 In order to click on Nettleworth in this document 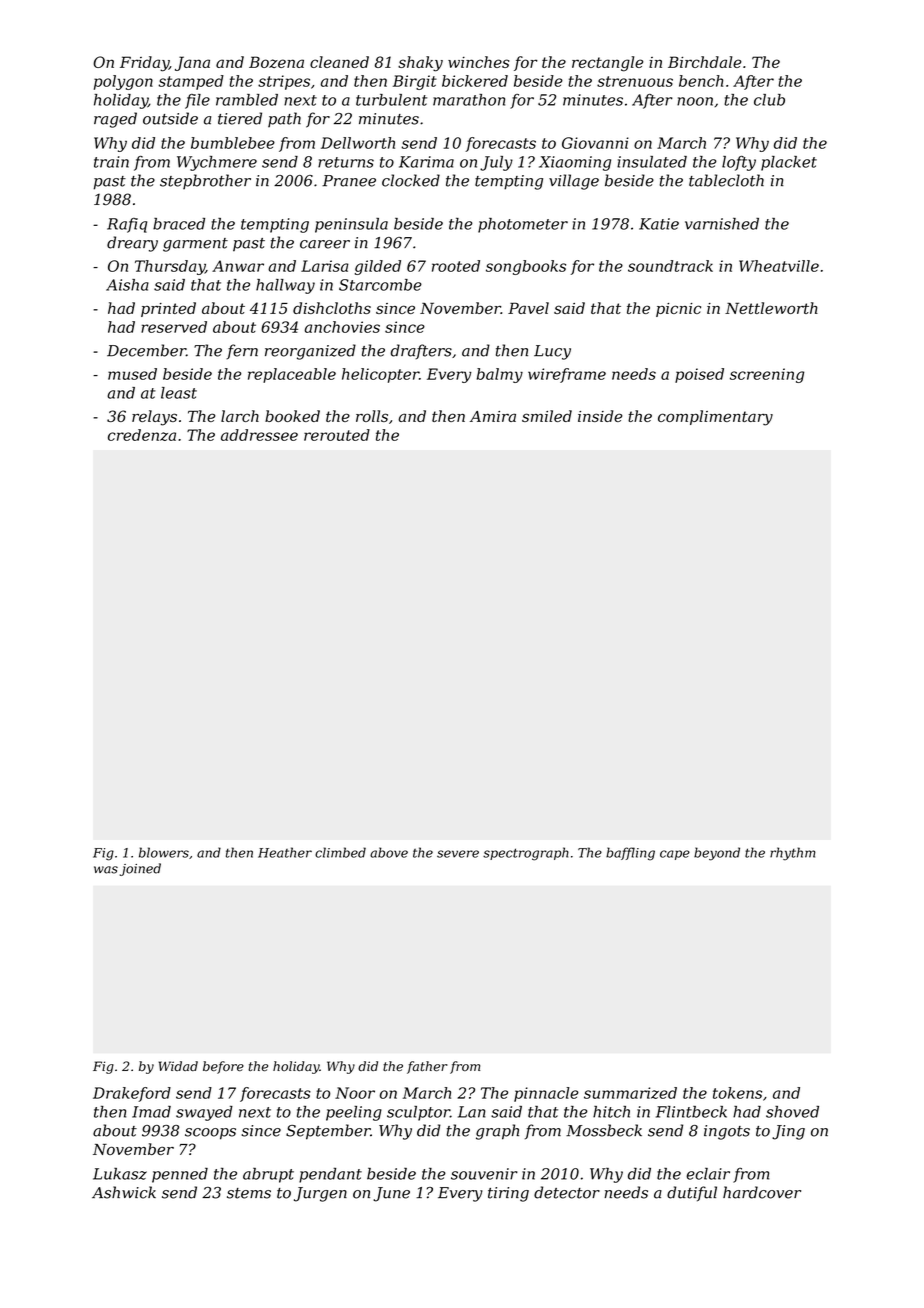, I will do `click(771, 308)`.
